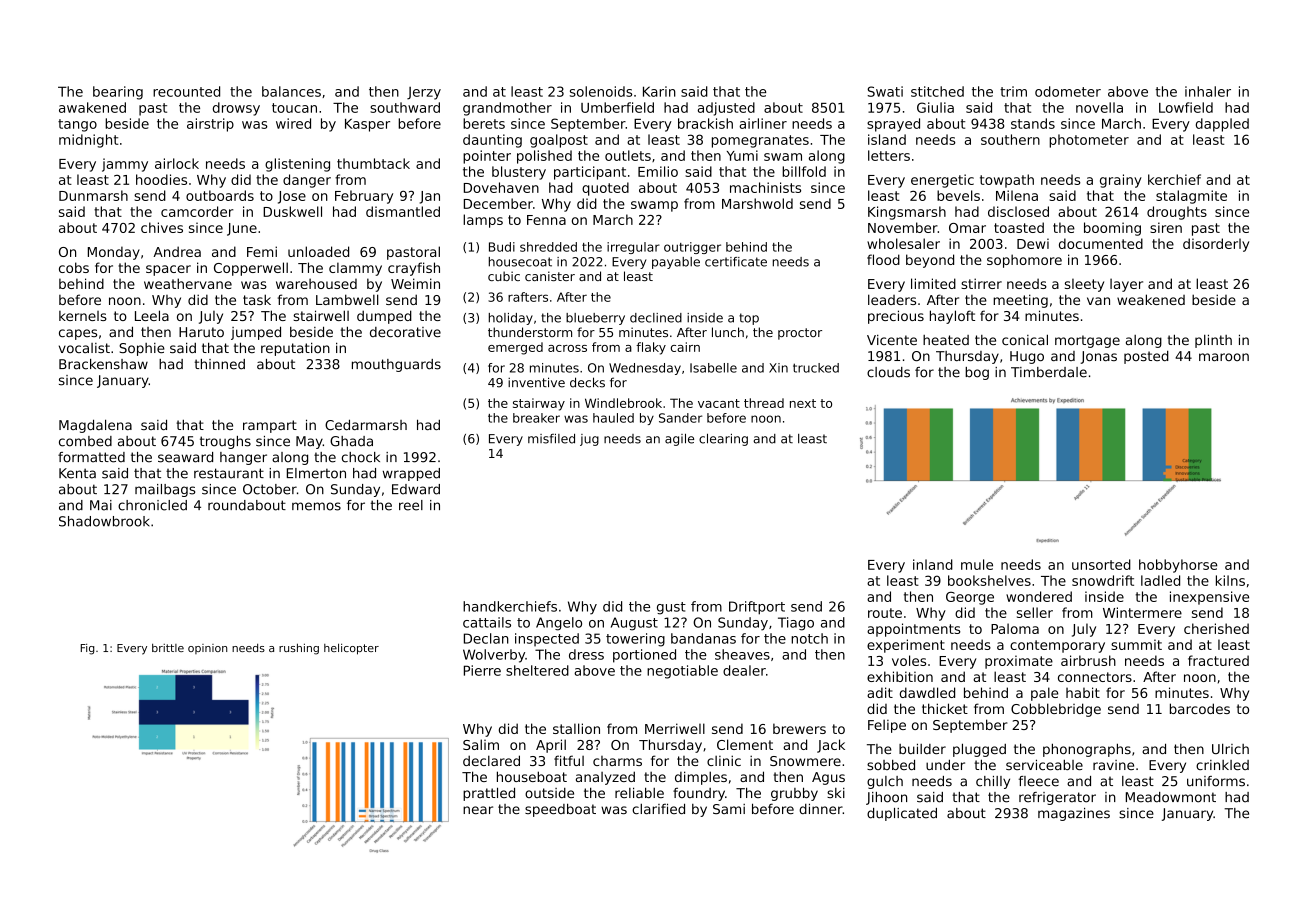 Image resolution: width=1308 pixels, height=924 pixels. What do you see at coordinates (403, 211) in the screenshot?
I see `dismantled` at bounding box center [403, 211].
